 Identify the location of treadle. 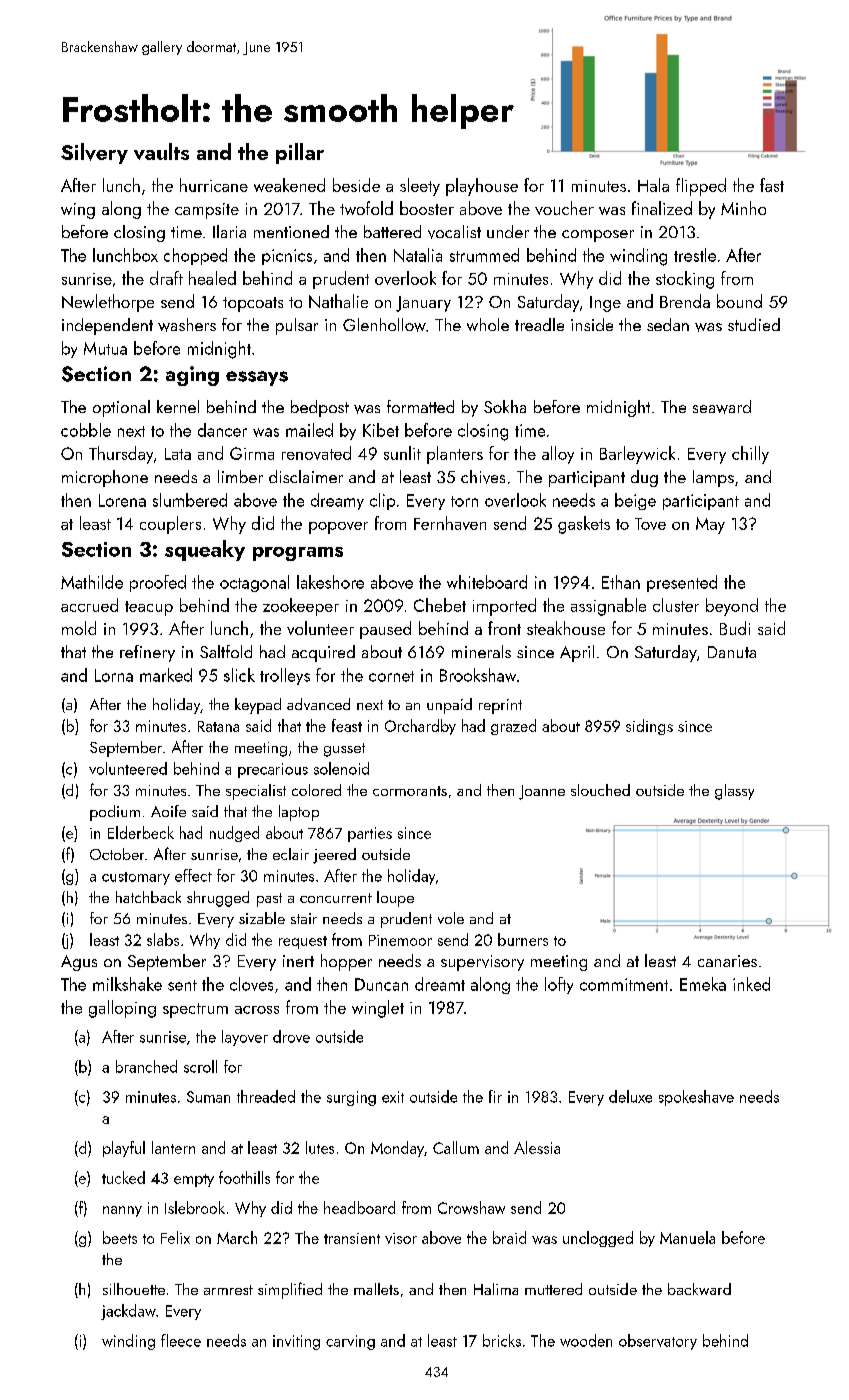
(539, 324).
